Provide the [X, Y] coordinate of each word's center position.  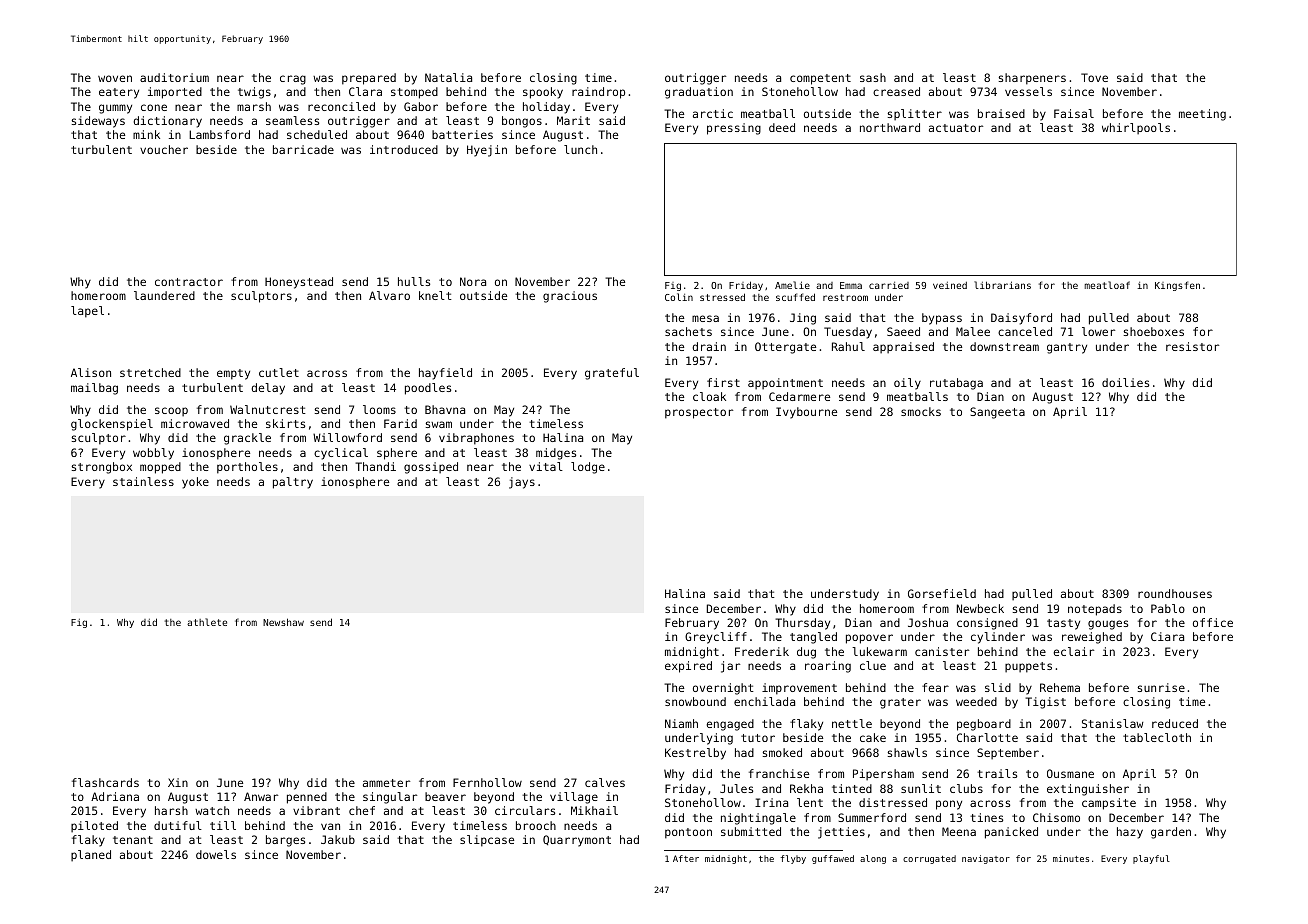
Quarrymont [577, 841]
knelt [435, 295]
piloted [94, 827]
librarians [1002, 285]
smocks [921, 411]
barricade [303, 149]
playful [1151, 859]
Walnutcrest [268, 409]
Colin [679, 297]
